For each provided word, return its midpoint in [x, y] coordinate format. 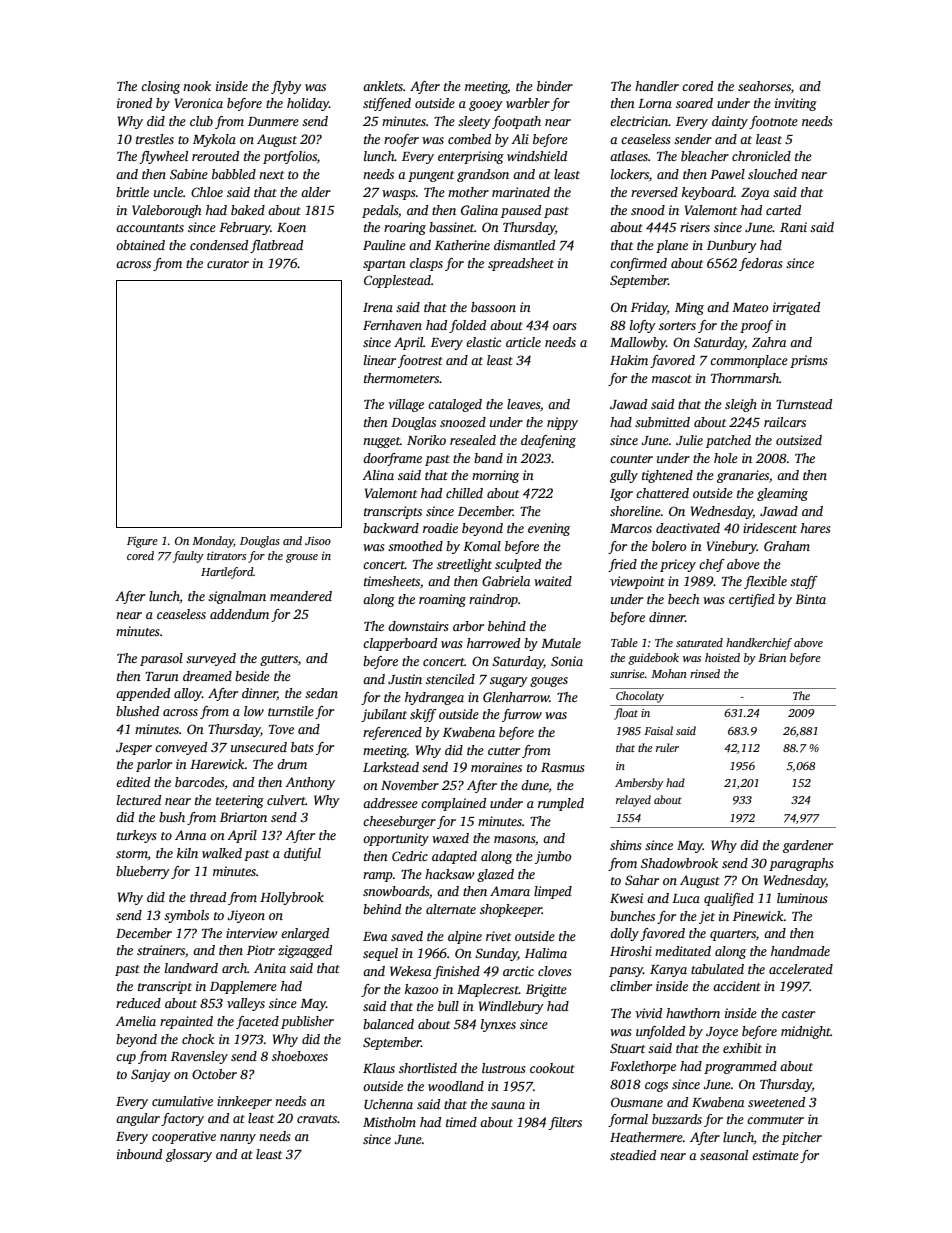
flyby [286, 87]
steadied [633, 1155]
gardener [808, 846]
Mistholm [389, 1122]
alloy [188, 694]
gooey [486, 106]
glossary [189, 1155]
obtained [140, 245]
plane [672, 246]
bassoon [493, 307]
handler [657, 86]
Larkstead [391, 767]
